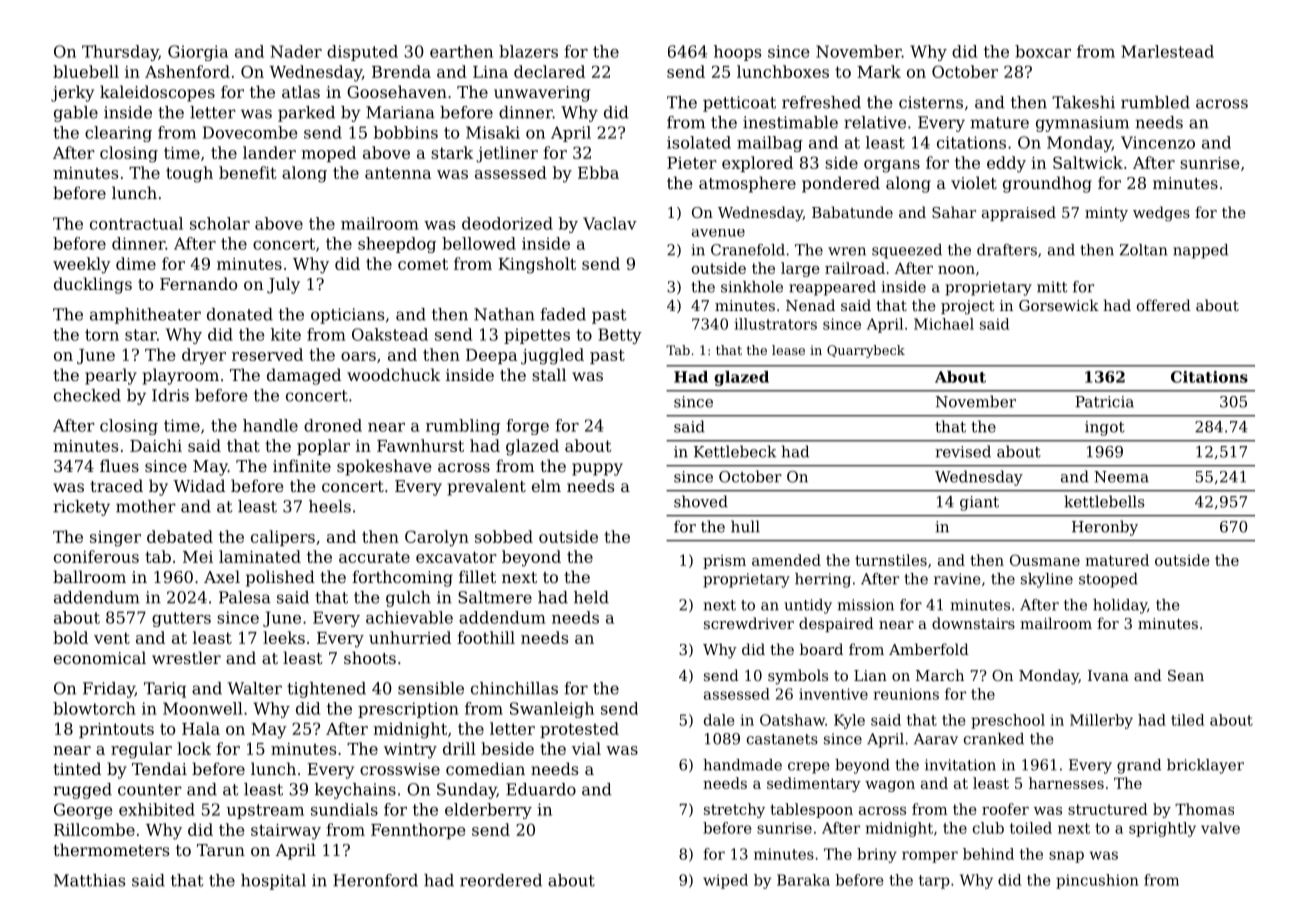 The image size is (1308, 924). Describe the element at coordinates (1120, 606) in the image. I see `holiday` at that location.
